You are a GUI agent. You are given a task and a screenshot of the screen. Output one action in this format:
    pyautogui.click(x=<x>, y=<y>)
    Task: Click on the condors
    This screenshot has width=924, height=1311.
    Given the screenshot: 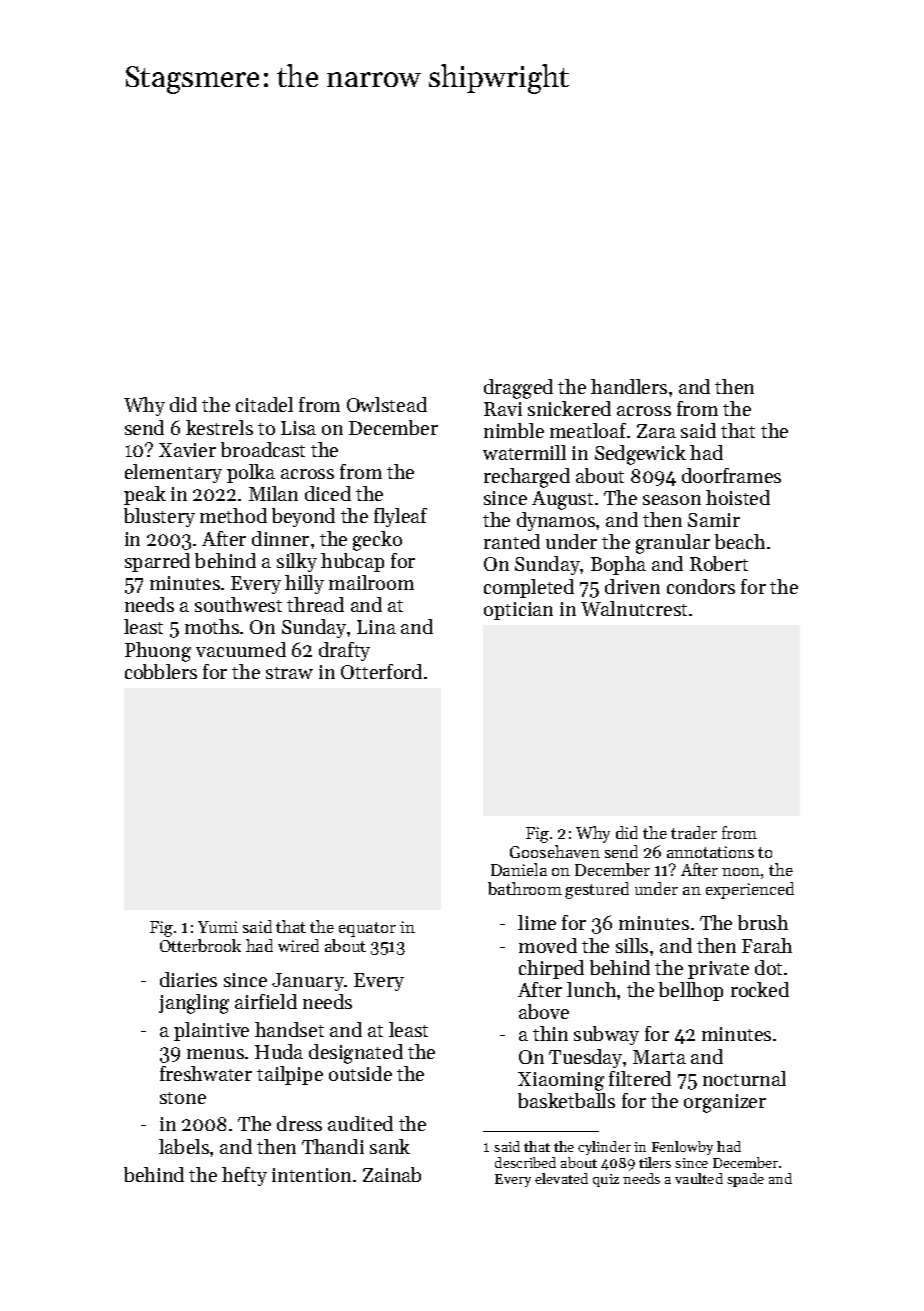 What is the action you would take?
    pyautogui.click(x=701, y=586)
